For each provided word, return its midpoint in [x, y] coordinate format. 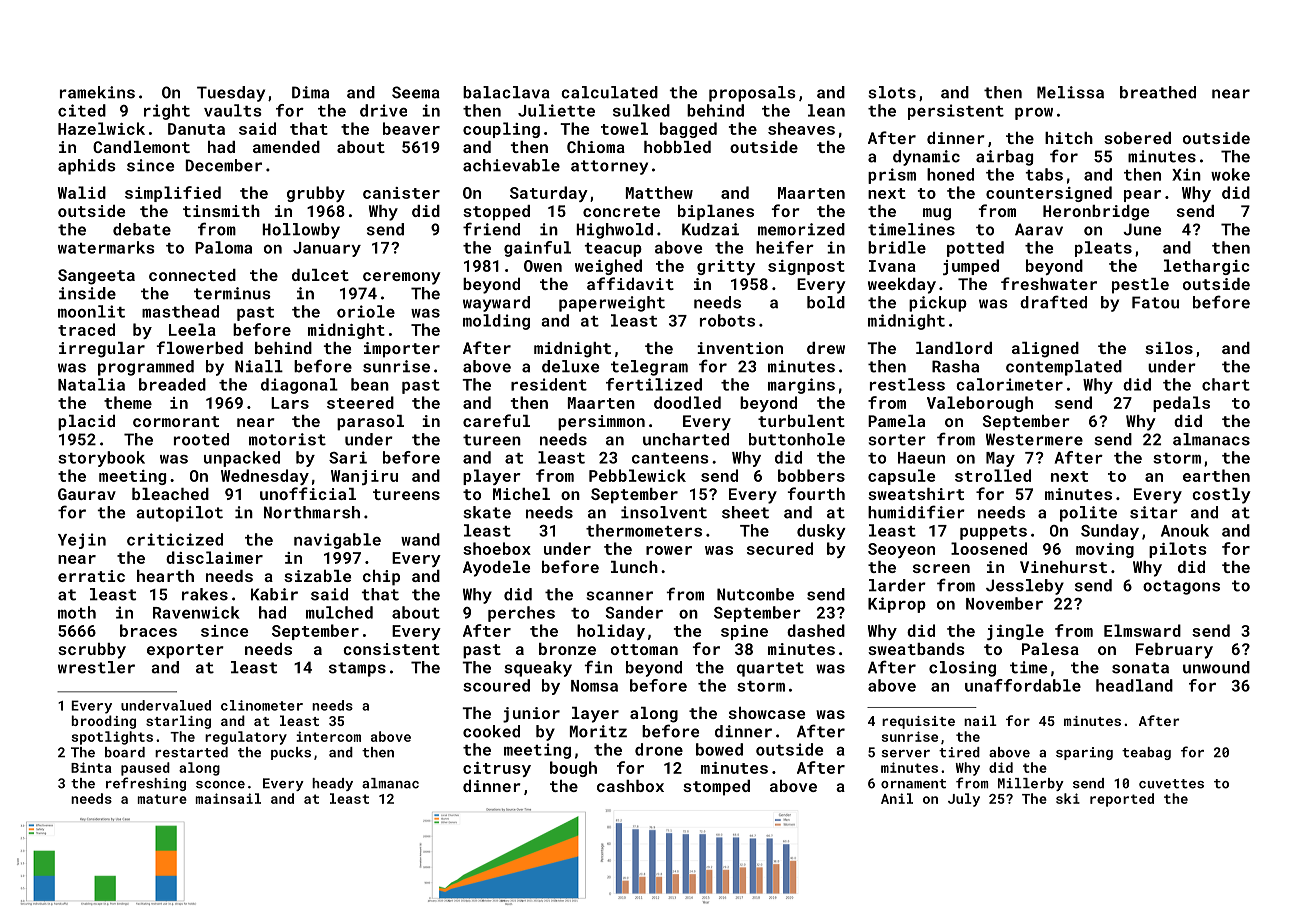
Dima [310, 92]
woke [1230, 174]
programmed [146, 368]
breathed [1158, 92]
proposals [752, 94]
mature [162, 799]
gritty [726, 267]
